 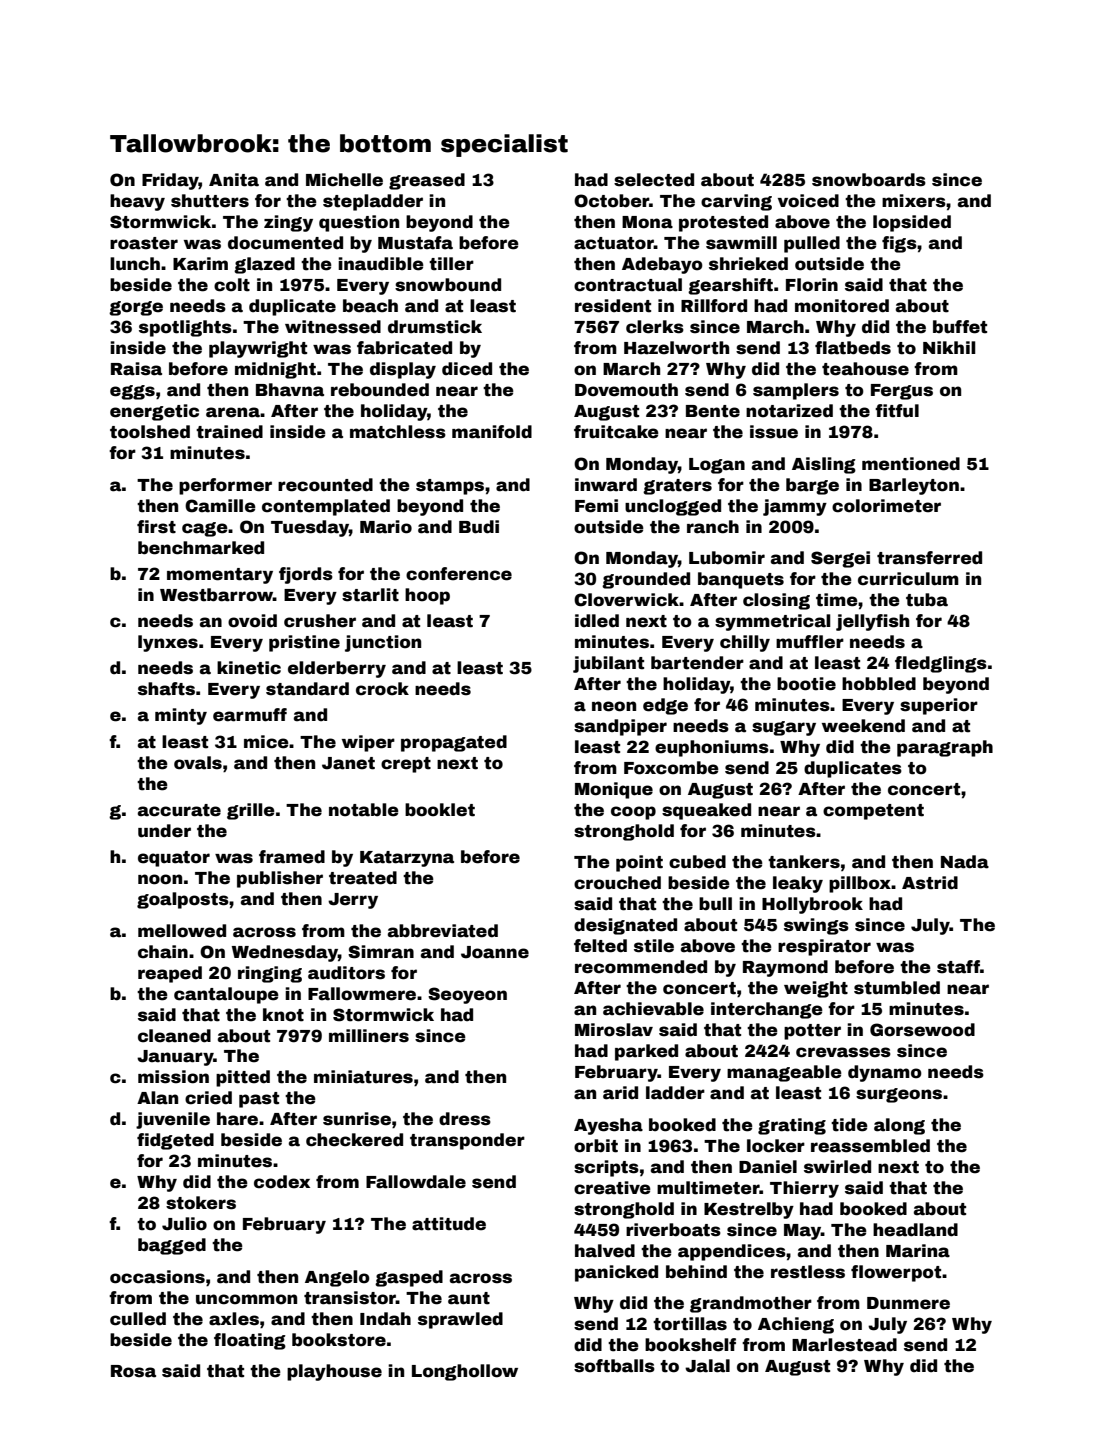 What do you see at coordinates (440, 810) in the page?
I see `booklet` at bounding box center [440, 810].
